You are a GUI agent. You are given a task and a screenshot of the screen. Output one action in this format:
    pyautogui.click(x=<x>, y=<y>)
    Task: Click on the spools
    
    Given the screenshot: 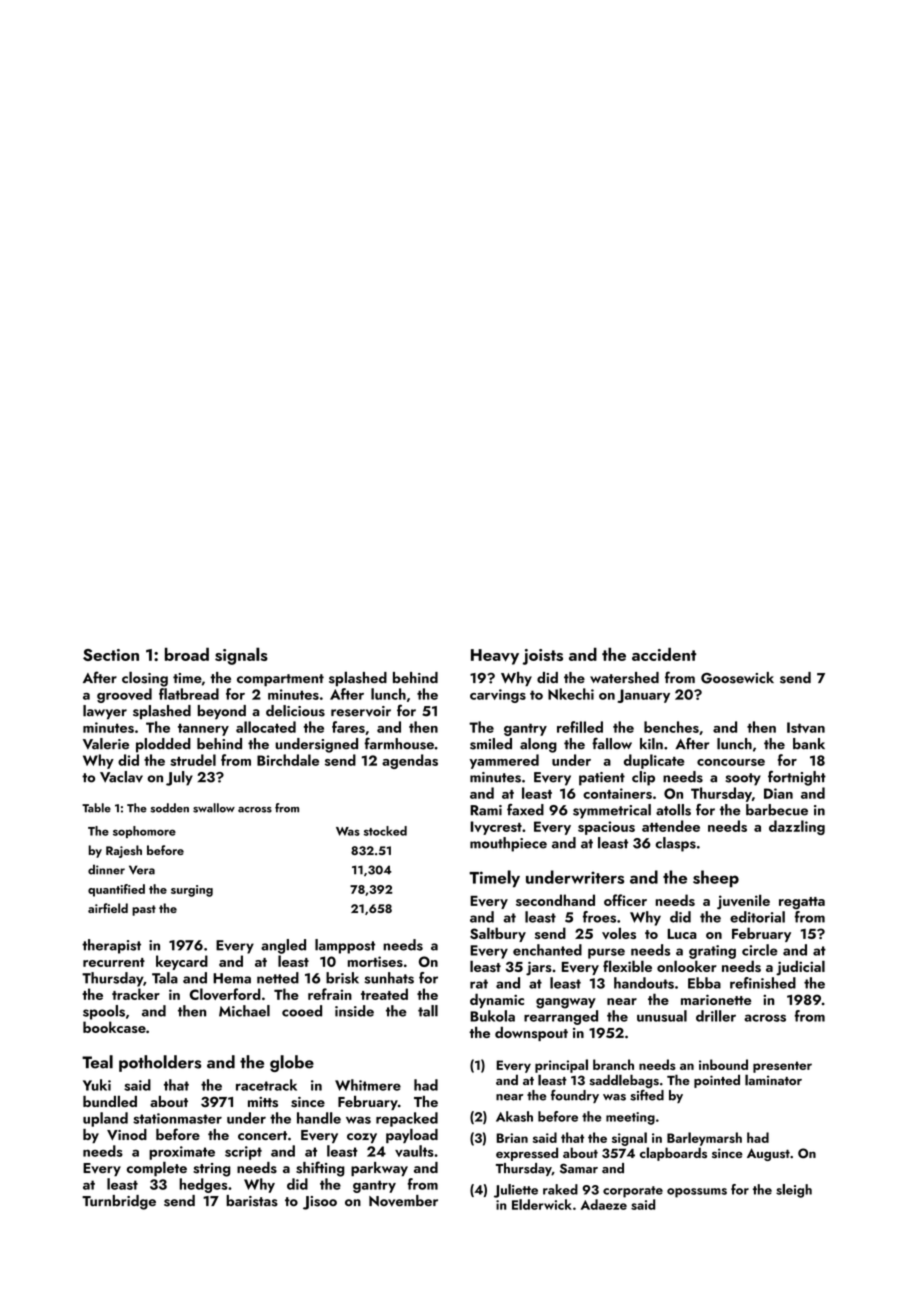 What is the action you would take?
    pyautogui.click(x=104, y=1012)
